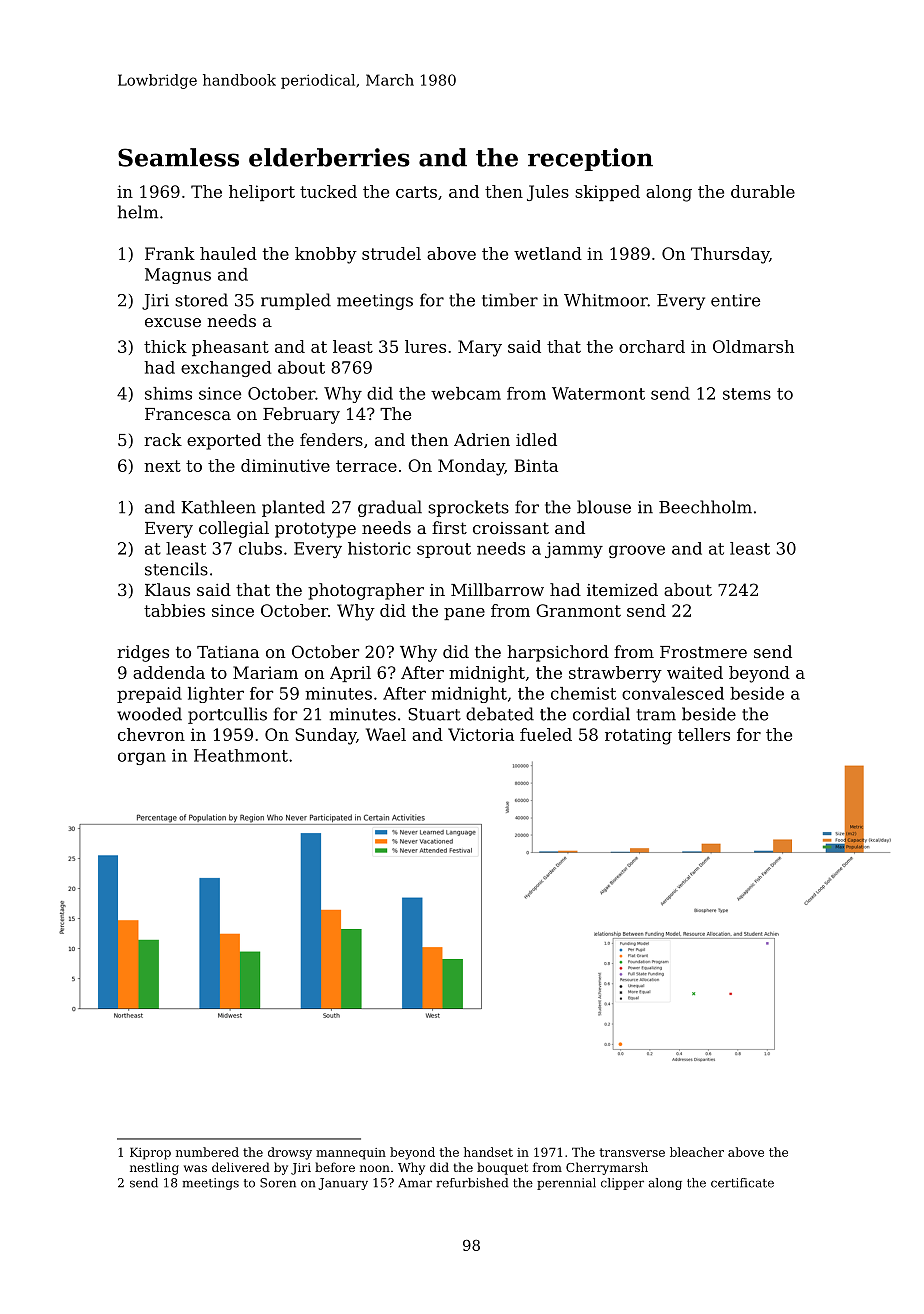 The width and height of the screenshot is (924, 1314). What do you see at coordinates (150, 1153) in the screenshot?
I see `Kiprop` at bounding box center [150, 1153].
